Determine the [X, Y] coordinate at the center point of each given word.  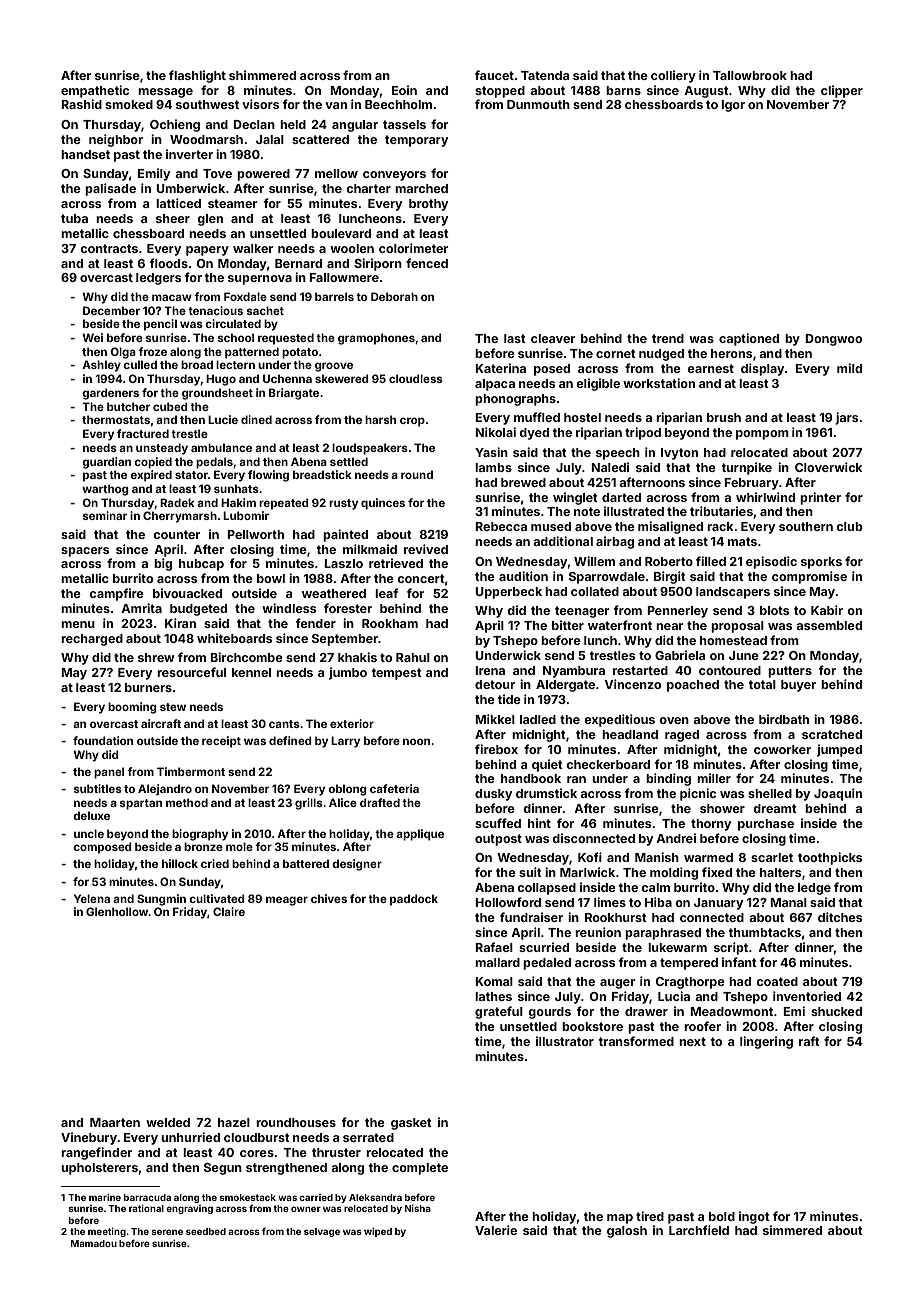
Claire [229, 911]
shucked [836, 1011]
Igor [733, 106]
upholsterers [99, 1169]
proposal [737, 627]
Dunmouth [538, 104]
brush [724, 417]
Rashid [81, 104]
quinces [383, 504]
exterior [352, 723]
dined [256, 419]
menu [78, 624]
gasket [411, 1124]
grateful [499, 1012]
